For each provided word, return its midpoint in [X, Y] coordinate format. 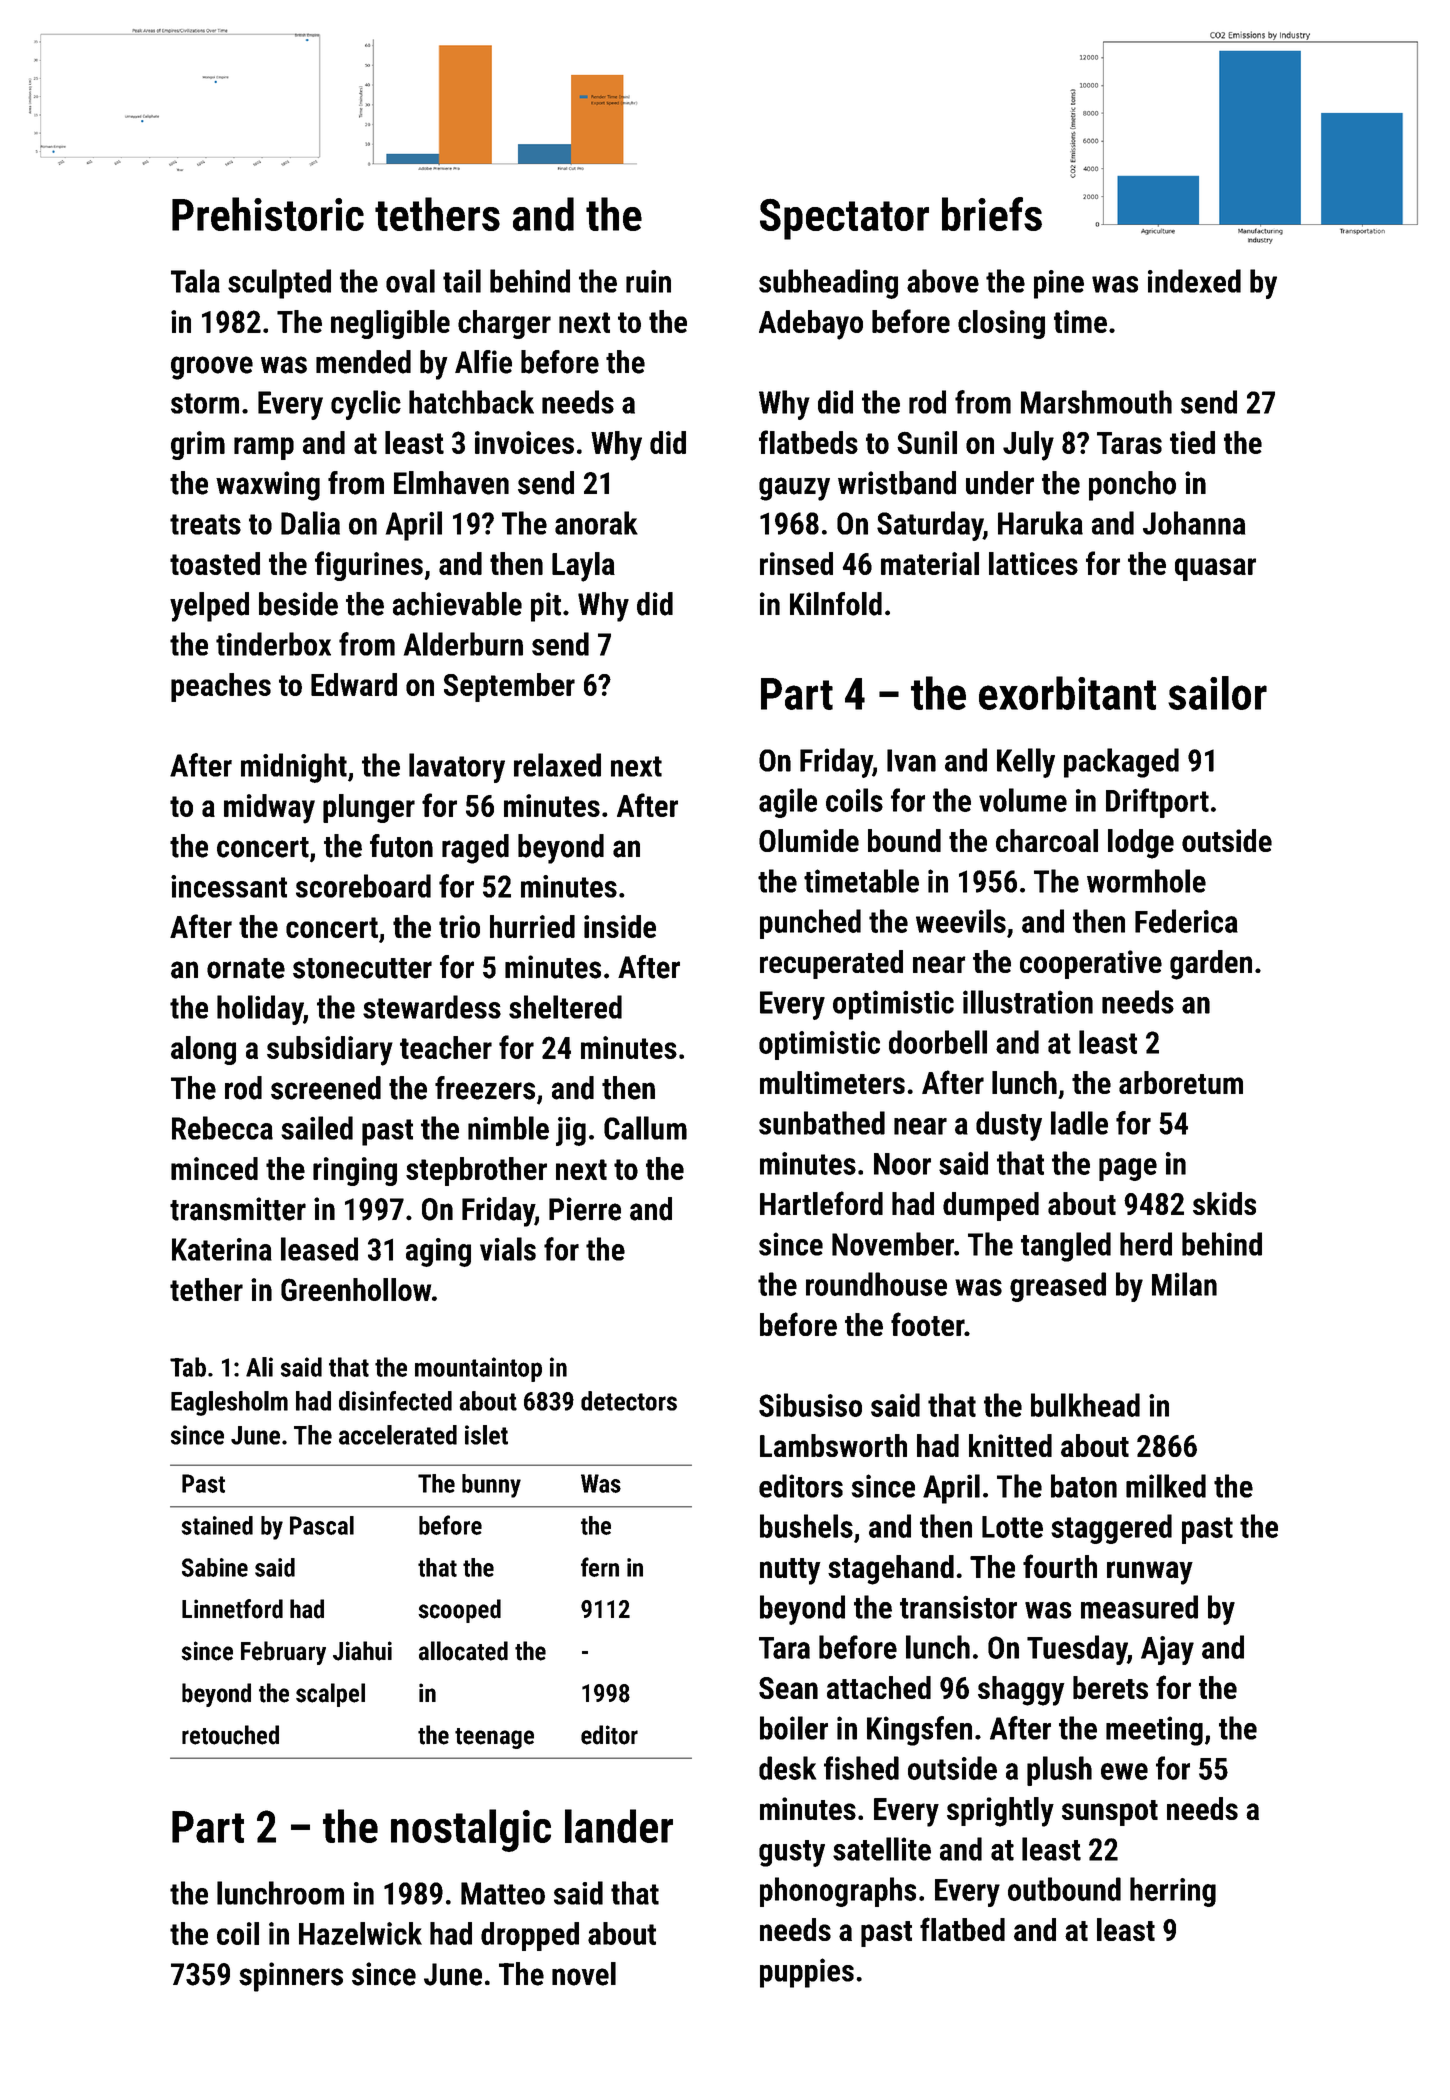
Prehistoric [268, 214]
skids [1224, 1203]
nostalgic [471, 1830]
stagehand [891, 1570]
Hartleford [821, 1203]
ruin [648, 281]
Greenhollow [356, 1289]
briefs [992, 214]
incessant [229, 886]
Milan [1184, 1284]
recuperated [831, 964]
